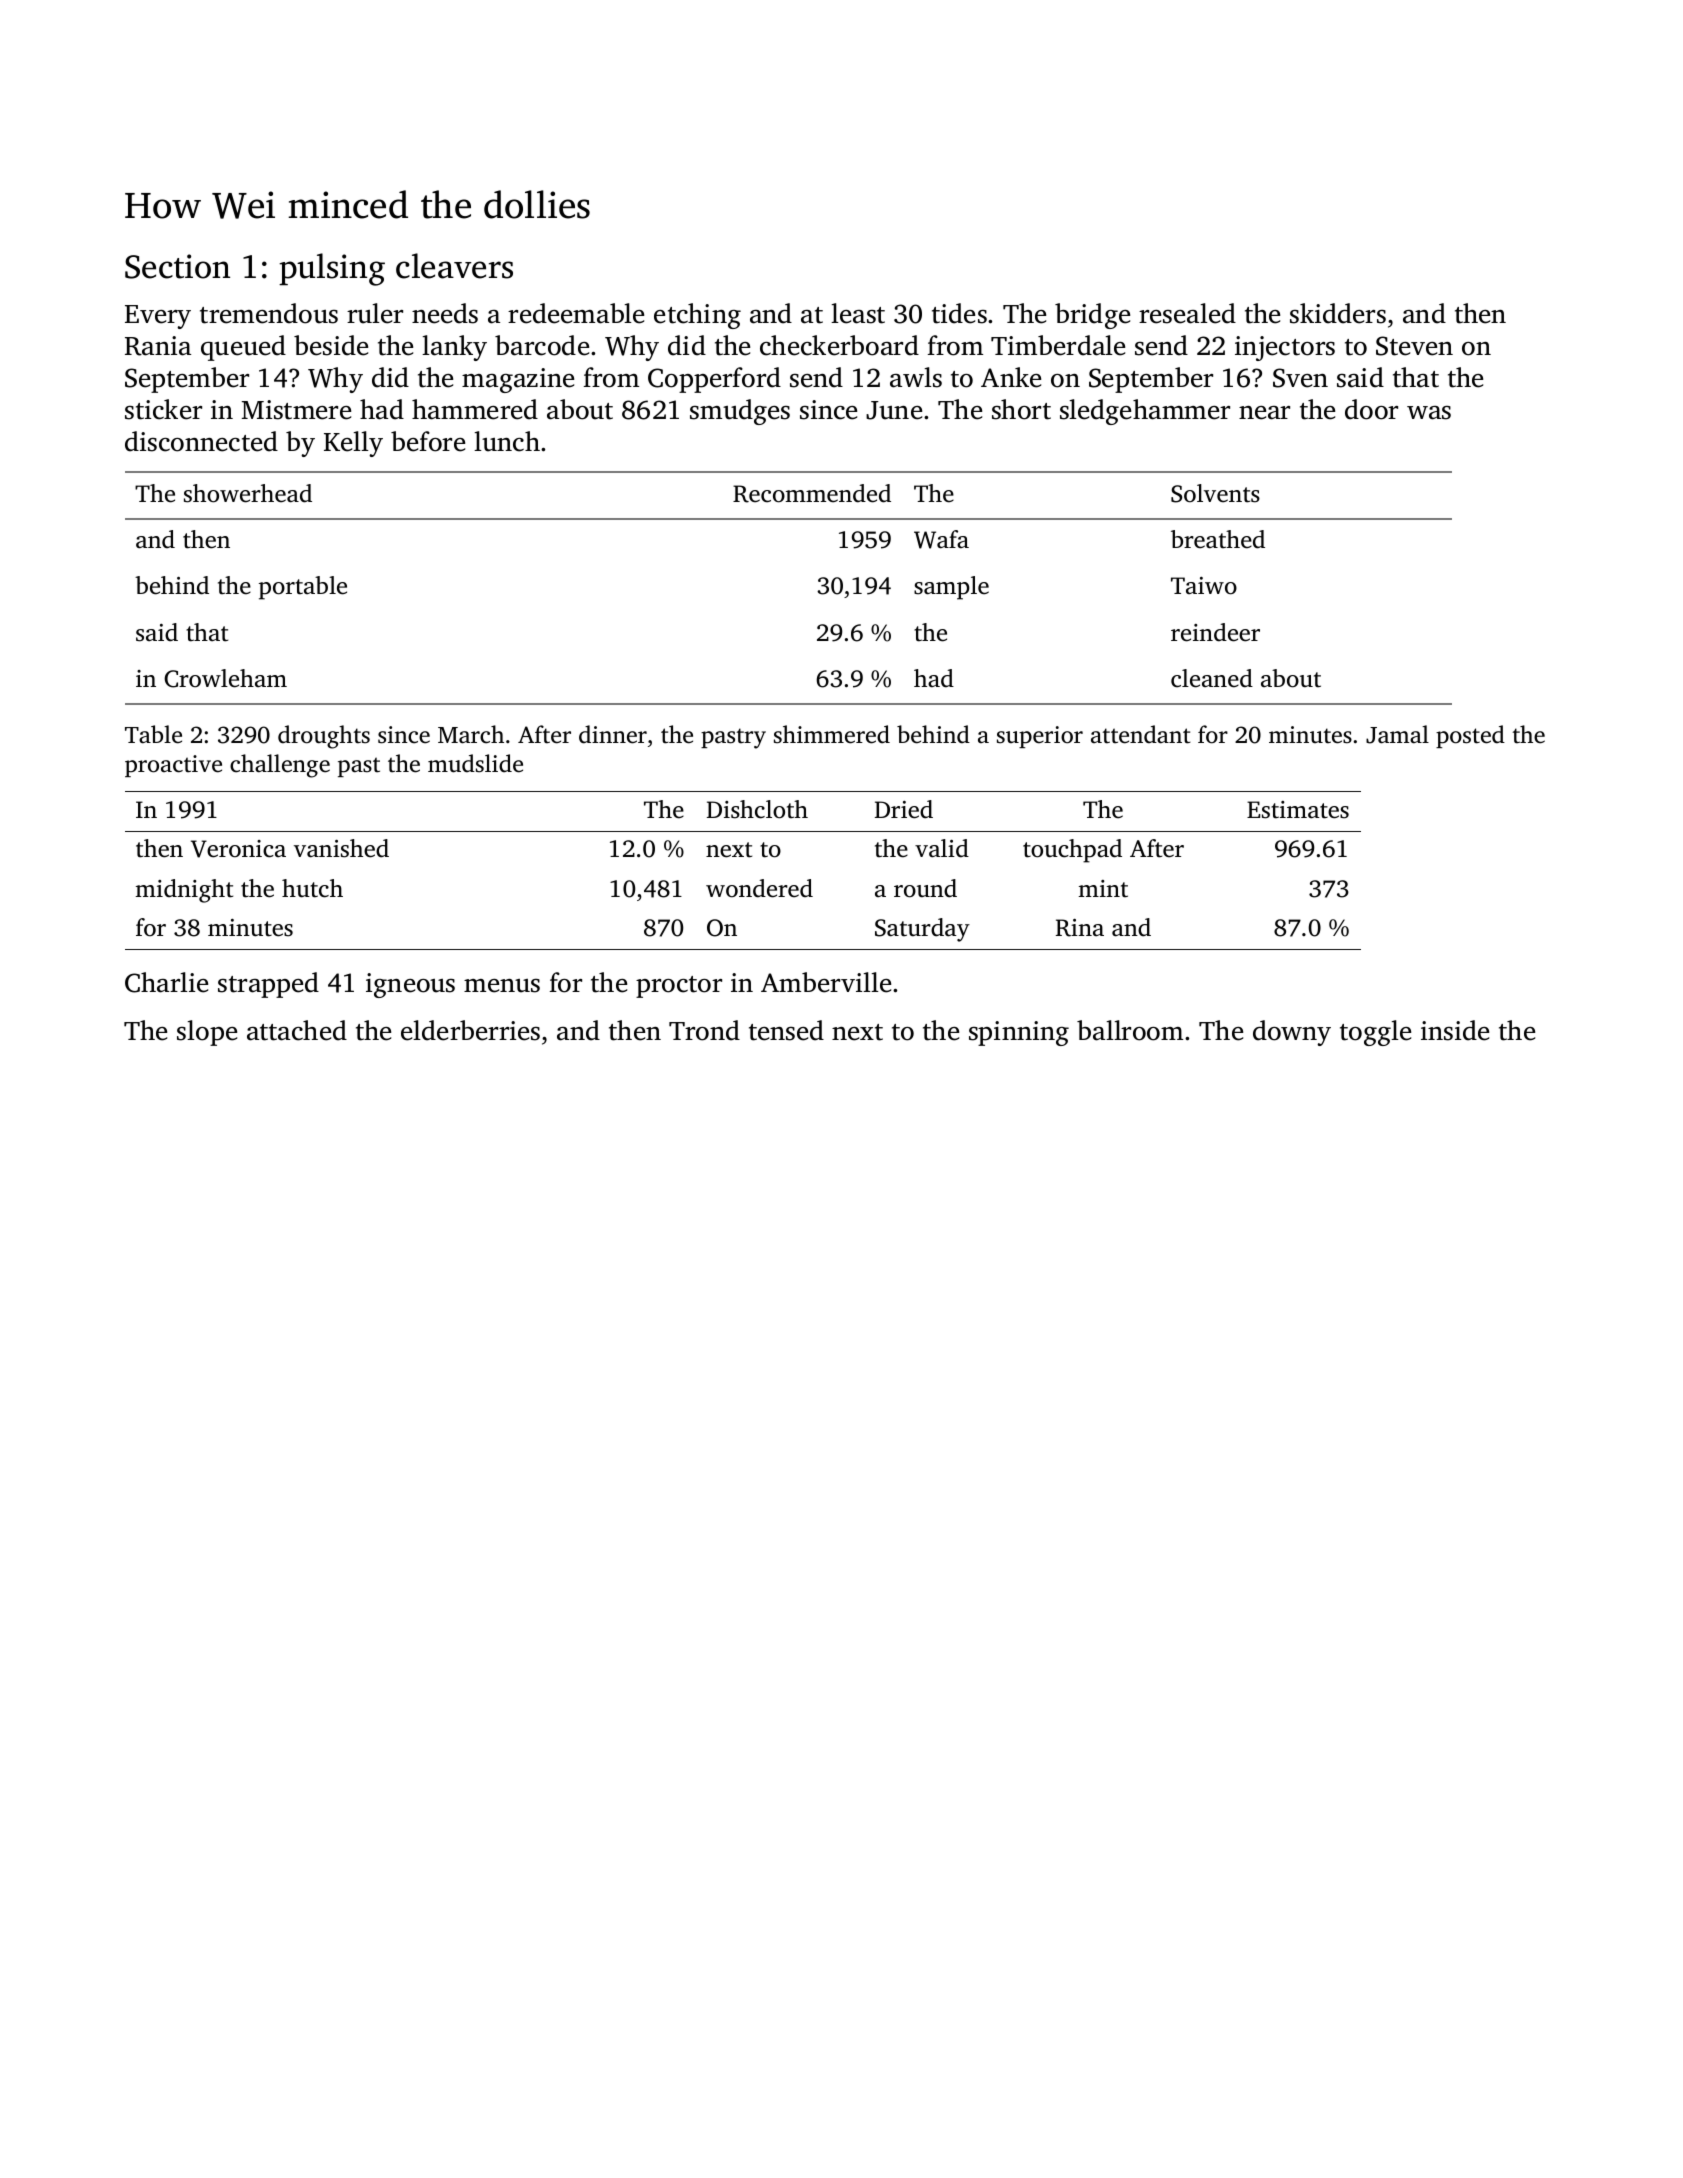  What do you see at coordinates (959, 313) in the document?
I see `tides` at bounding box center [959, 313].
